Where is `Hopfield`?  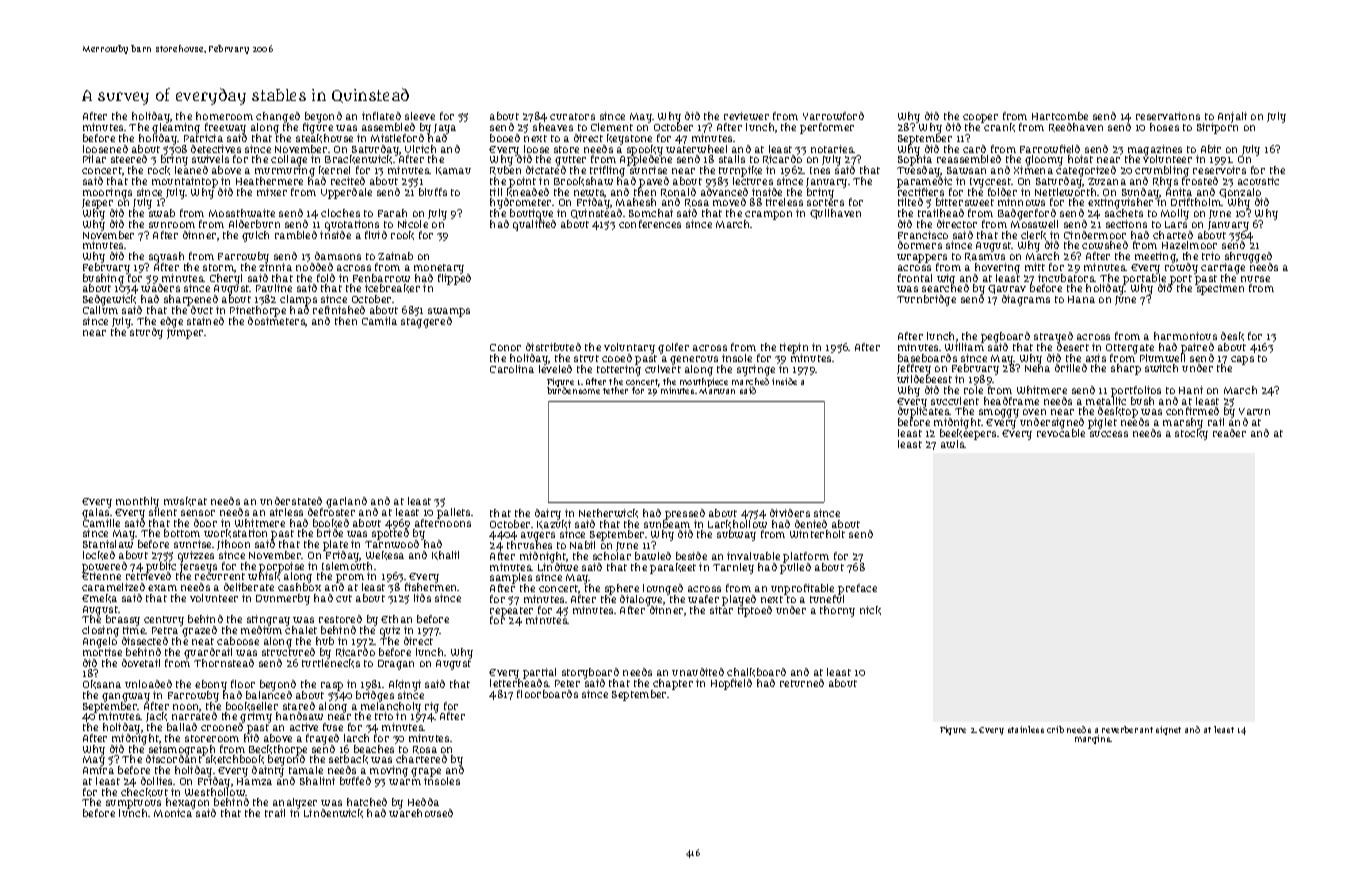
Hopfield is located at coordinates (731, 684).
